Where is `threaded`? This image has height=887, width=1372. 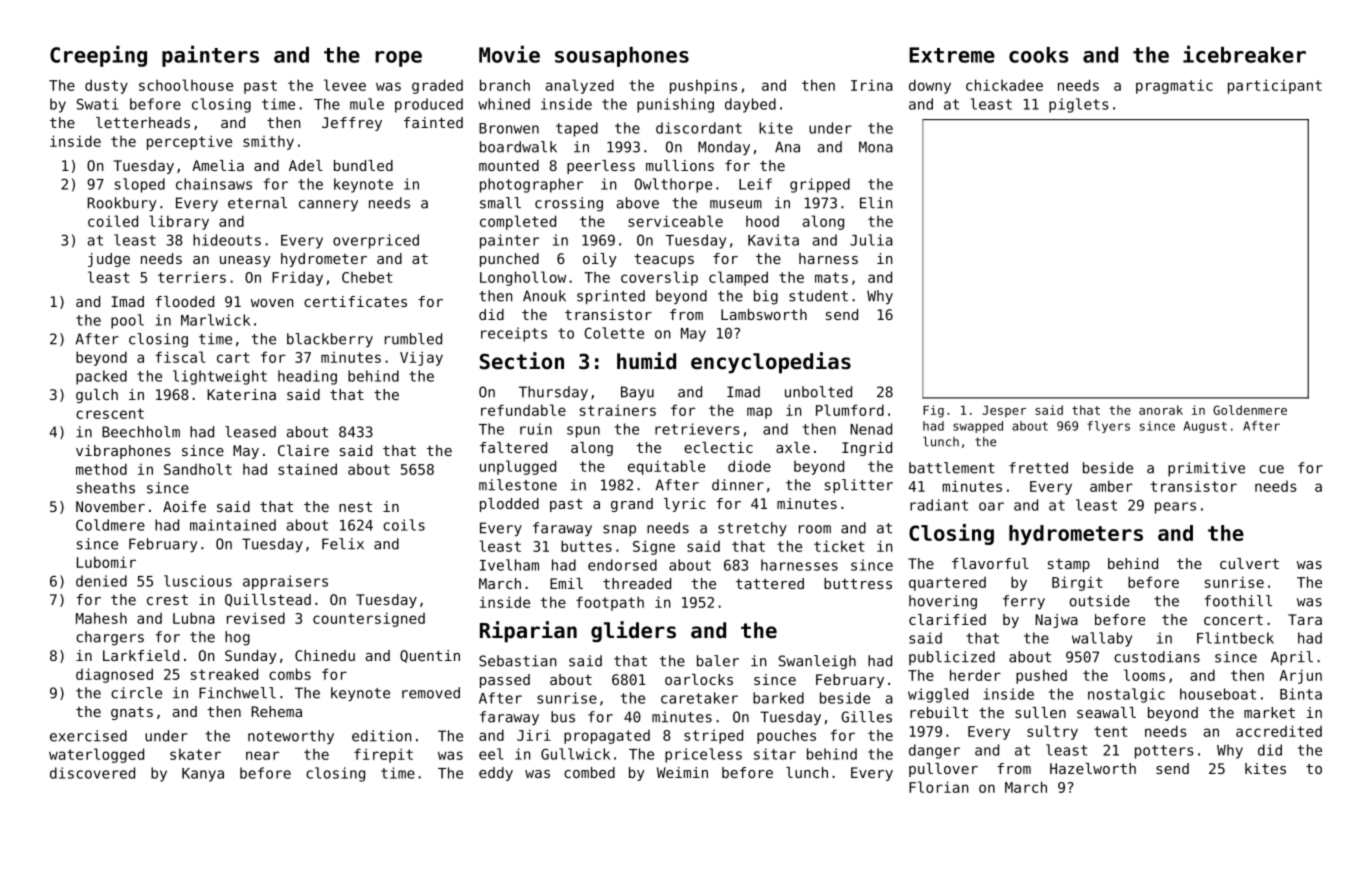
threaded is located at coordinates (637, 583).
